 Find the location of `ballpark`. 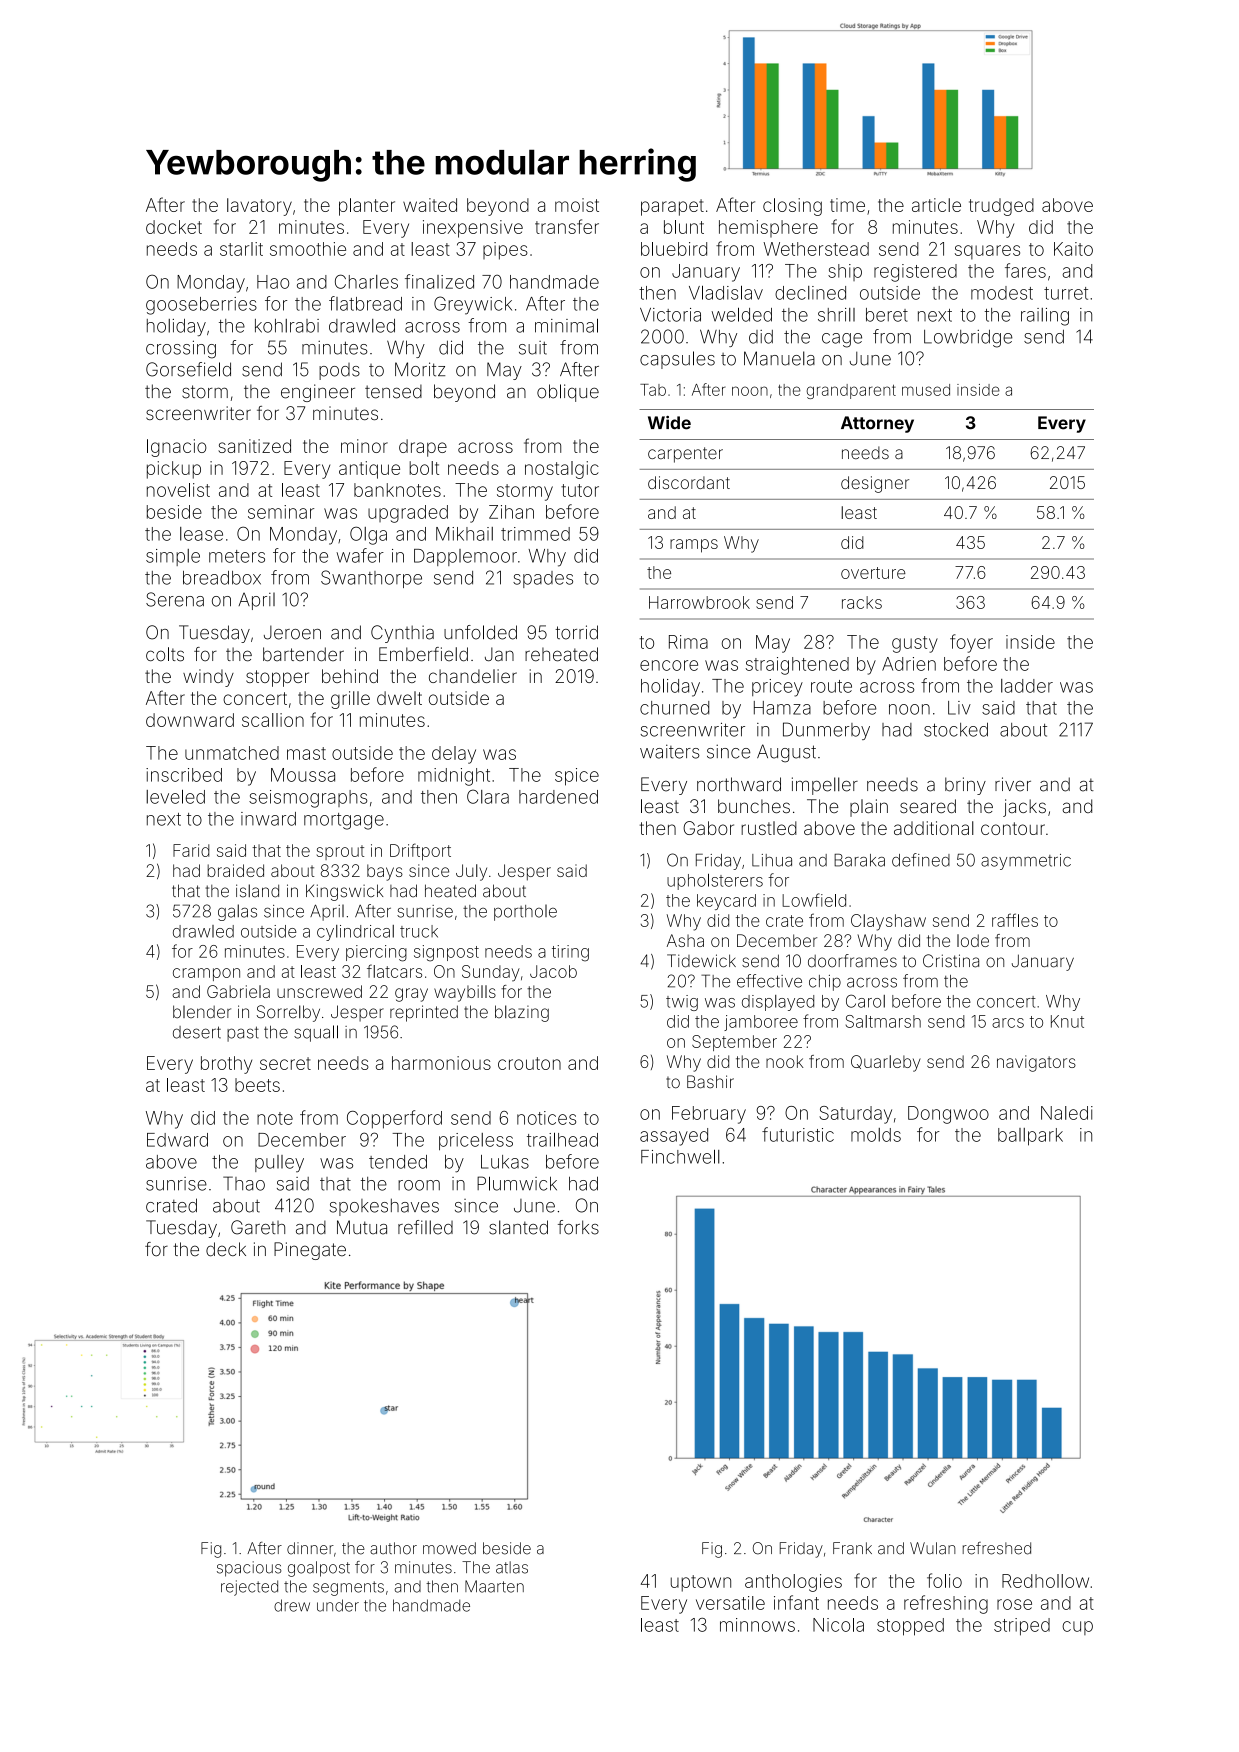

ballpark is located at coordinates (1030, 1137).
